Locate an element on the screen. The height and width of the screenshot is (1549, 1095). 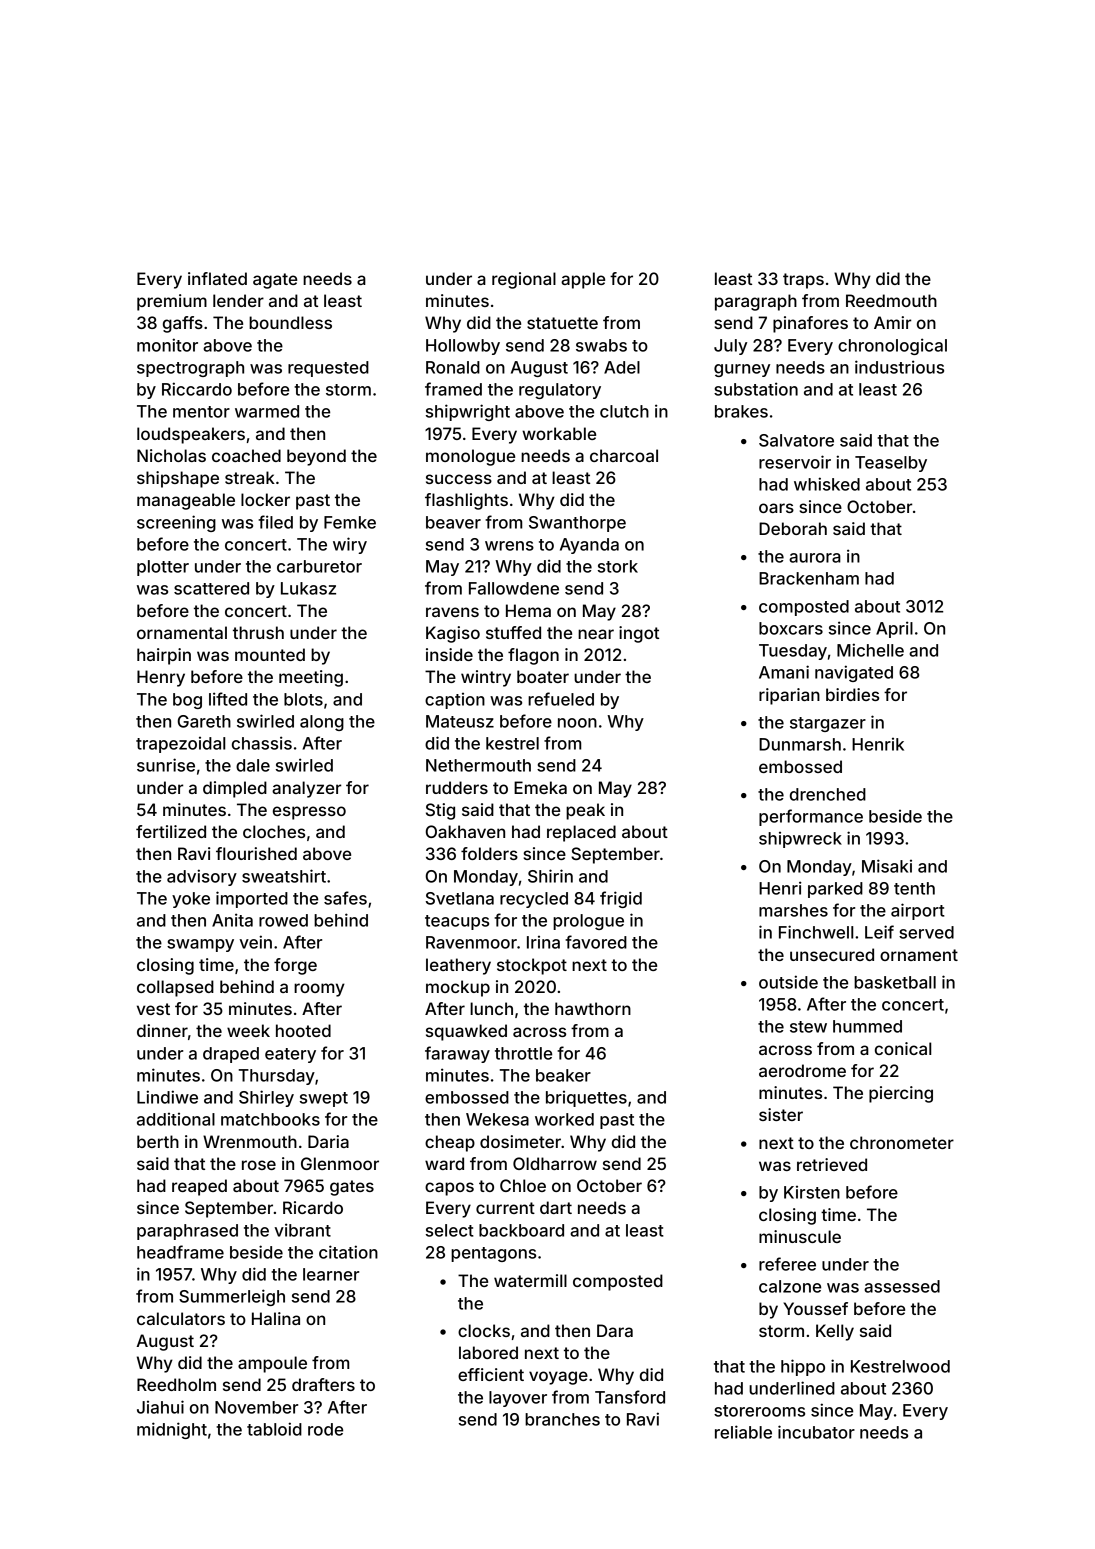
frigid is located at coordinates (621, 899).
